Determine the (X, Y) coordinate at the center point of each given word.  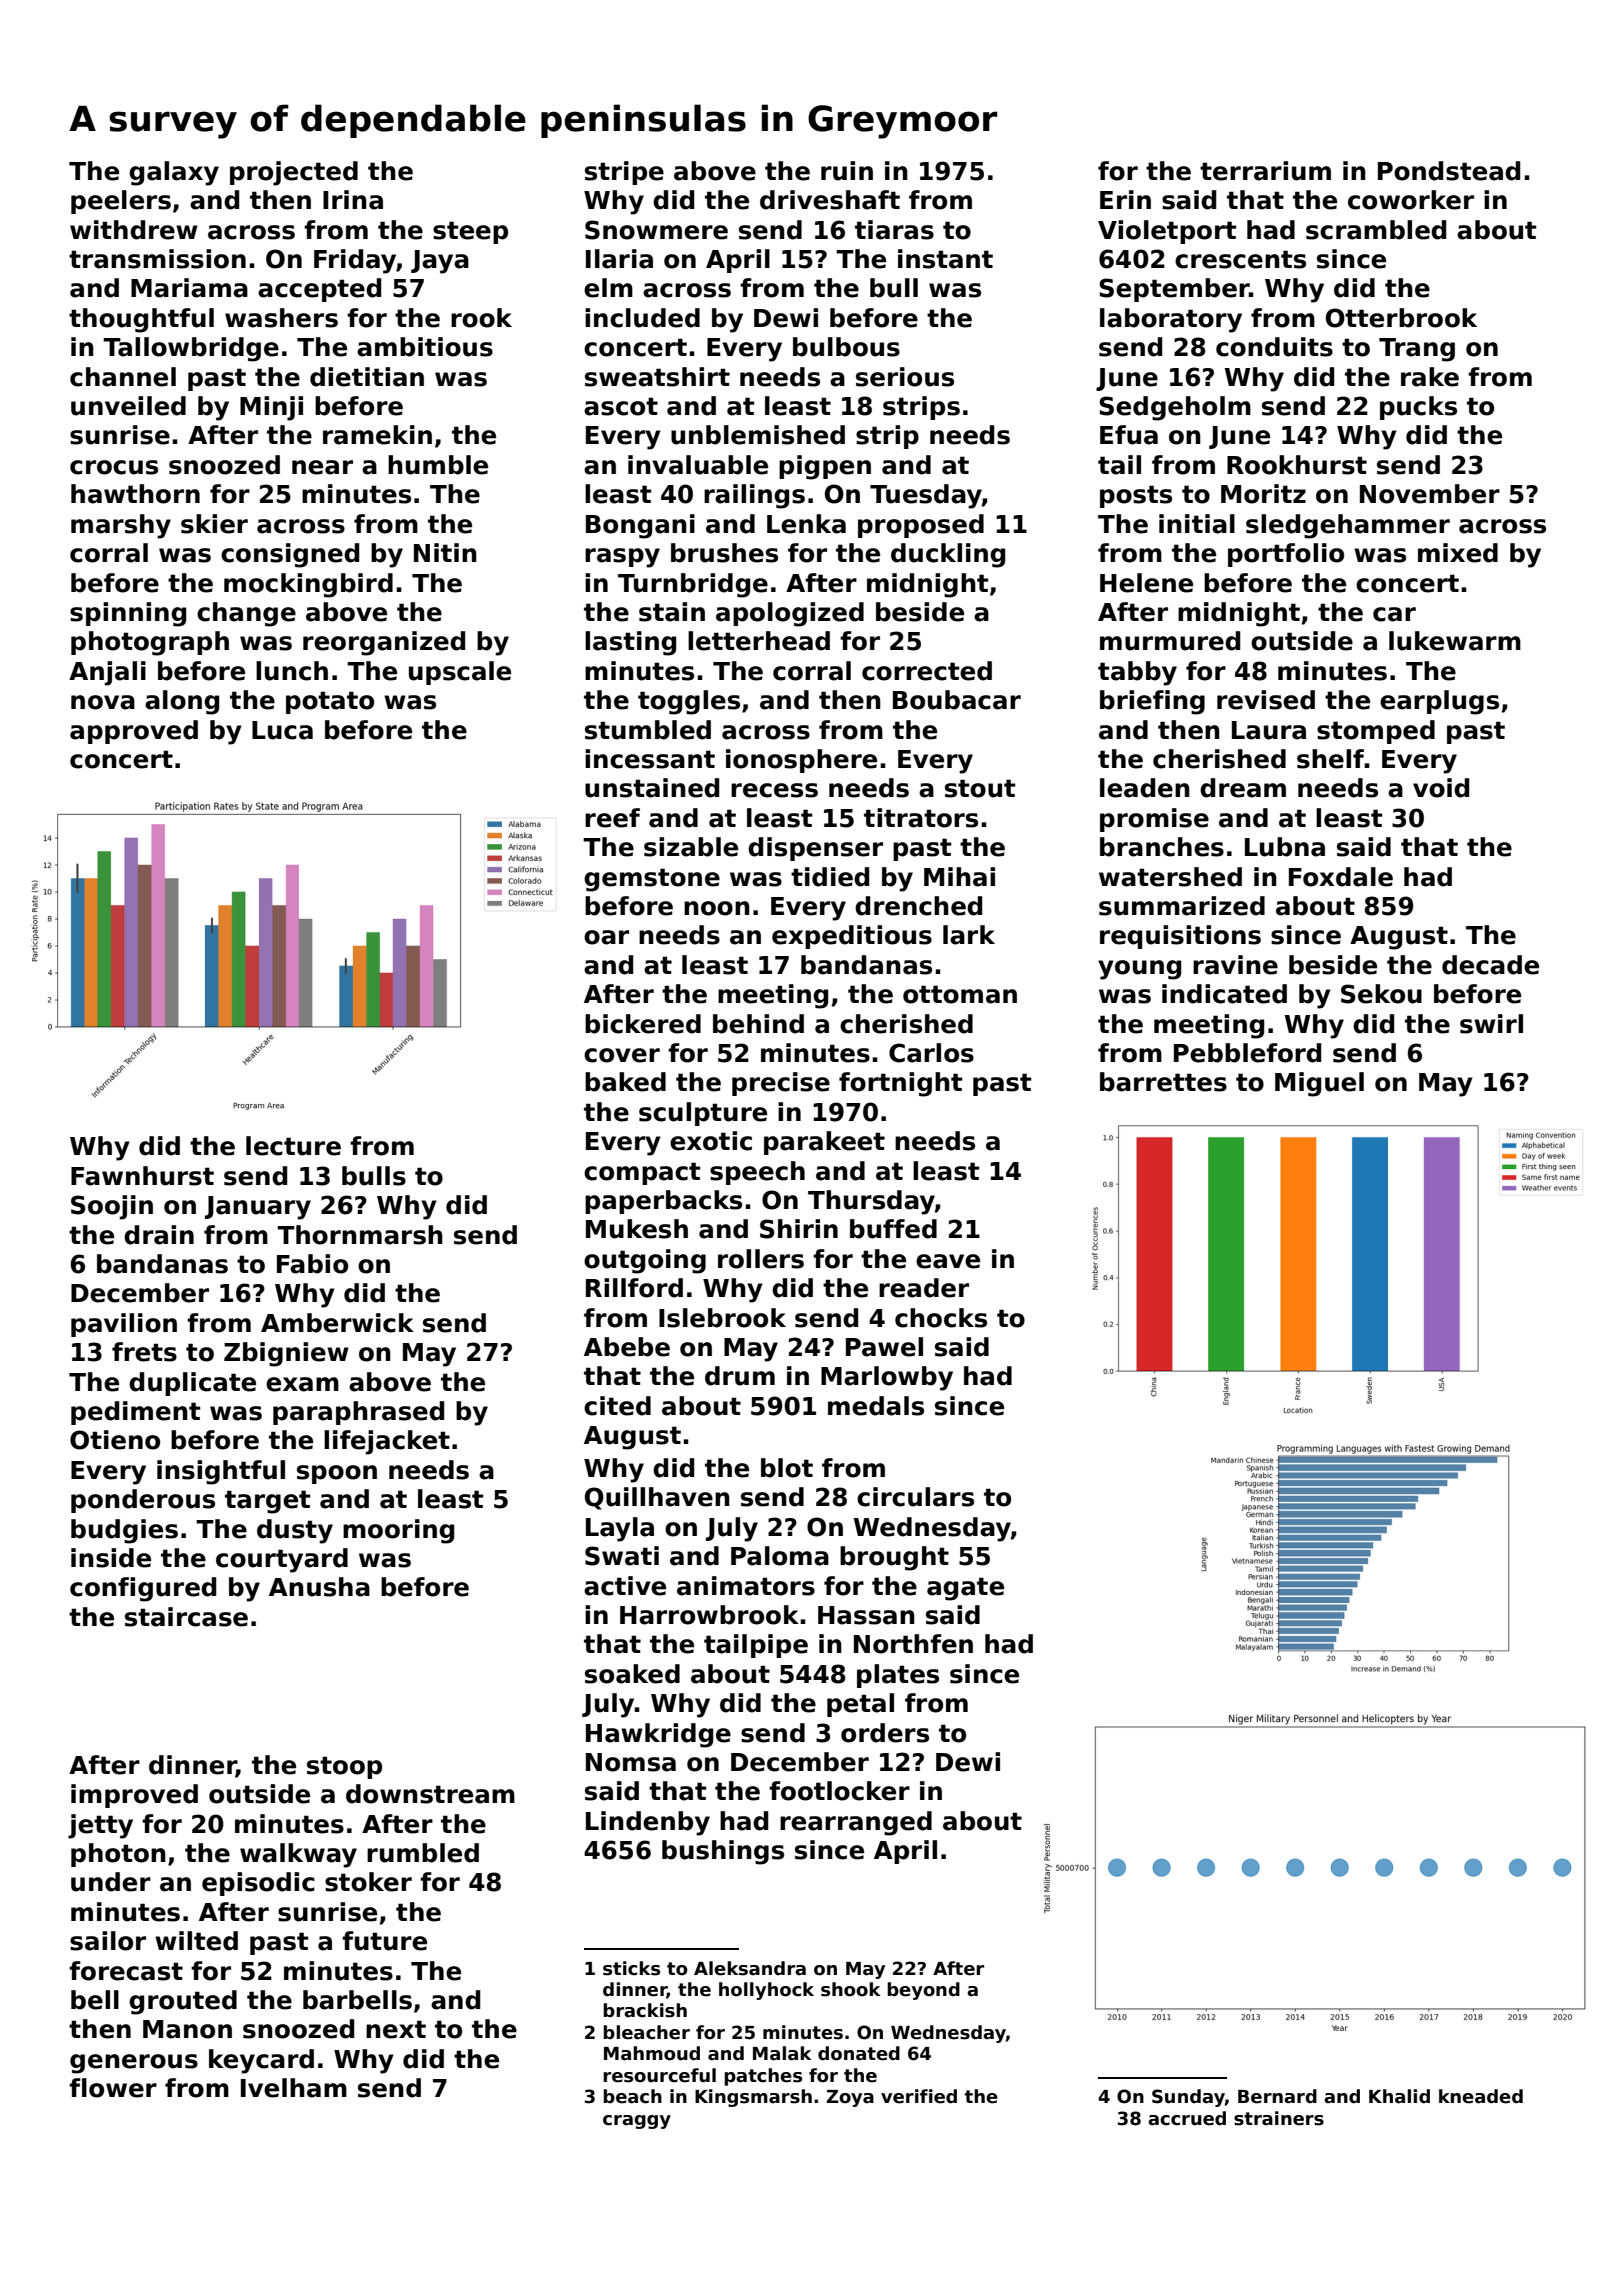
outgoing (645, 1261)
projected (294, 173)
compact (642, 1173)
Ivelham (294, 2088)
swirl (1491, 1024)
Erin (1125, 199)
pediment (135, 1413)
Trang (1417, 350)
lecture (293, 1146)
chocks (941, 1318)
